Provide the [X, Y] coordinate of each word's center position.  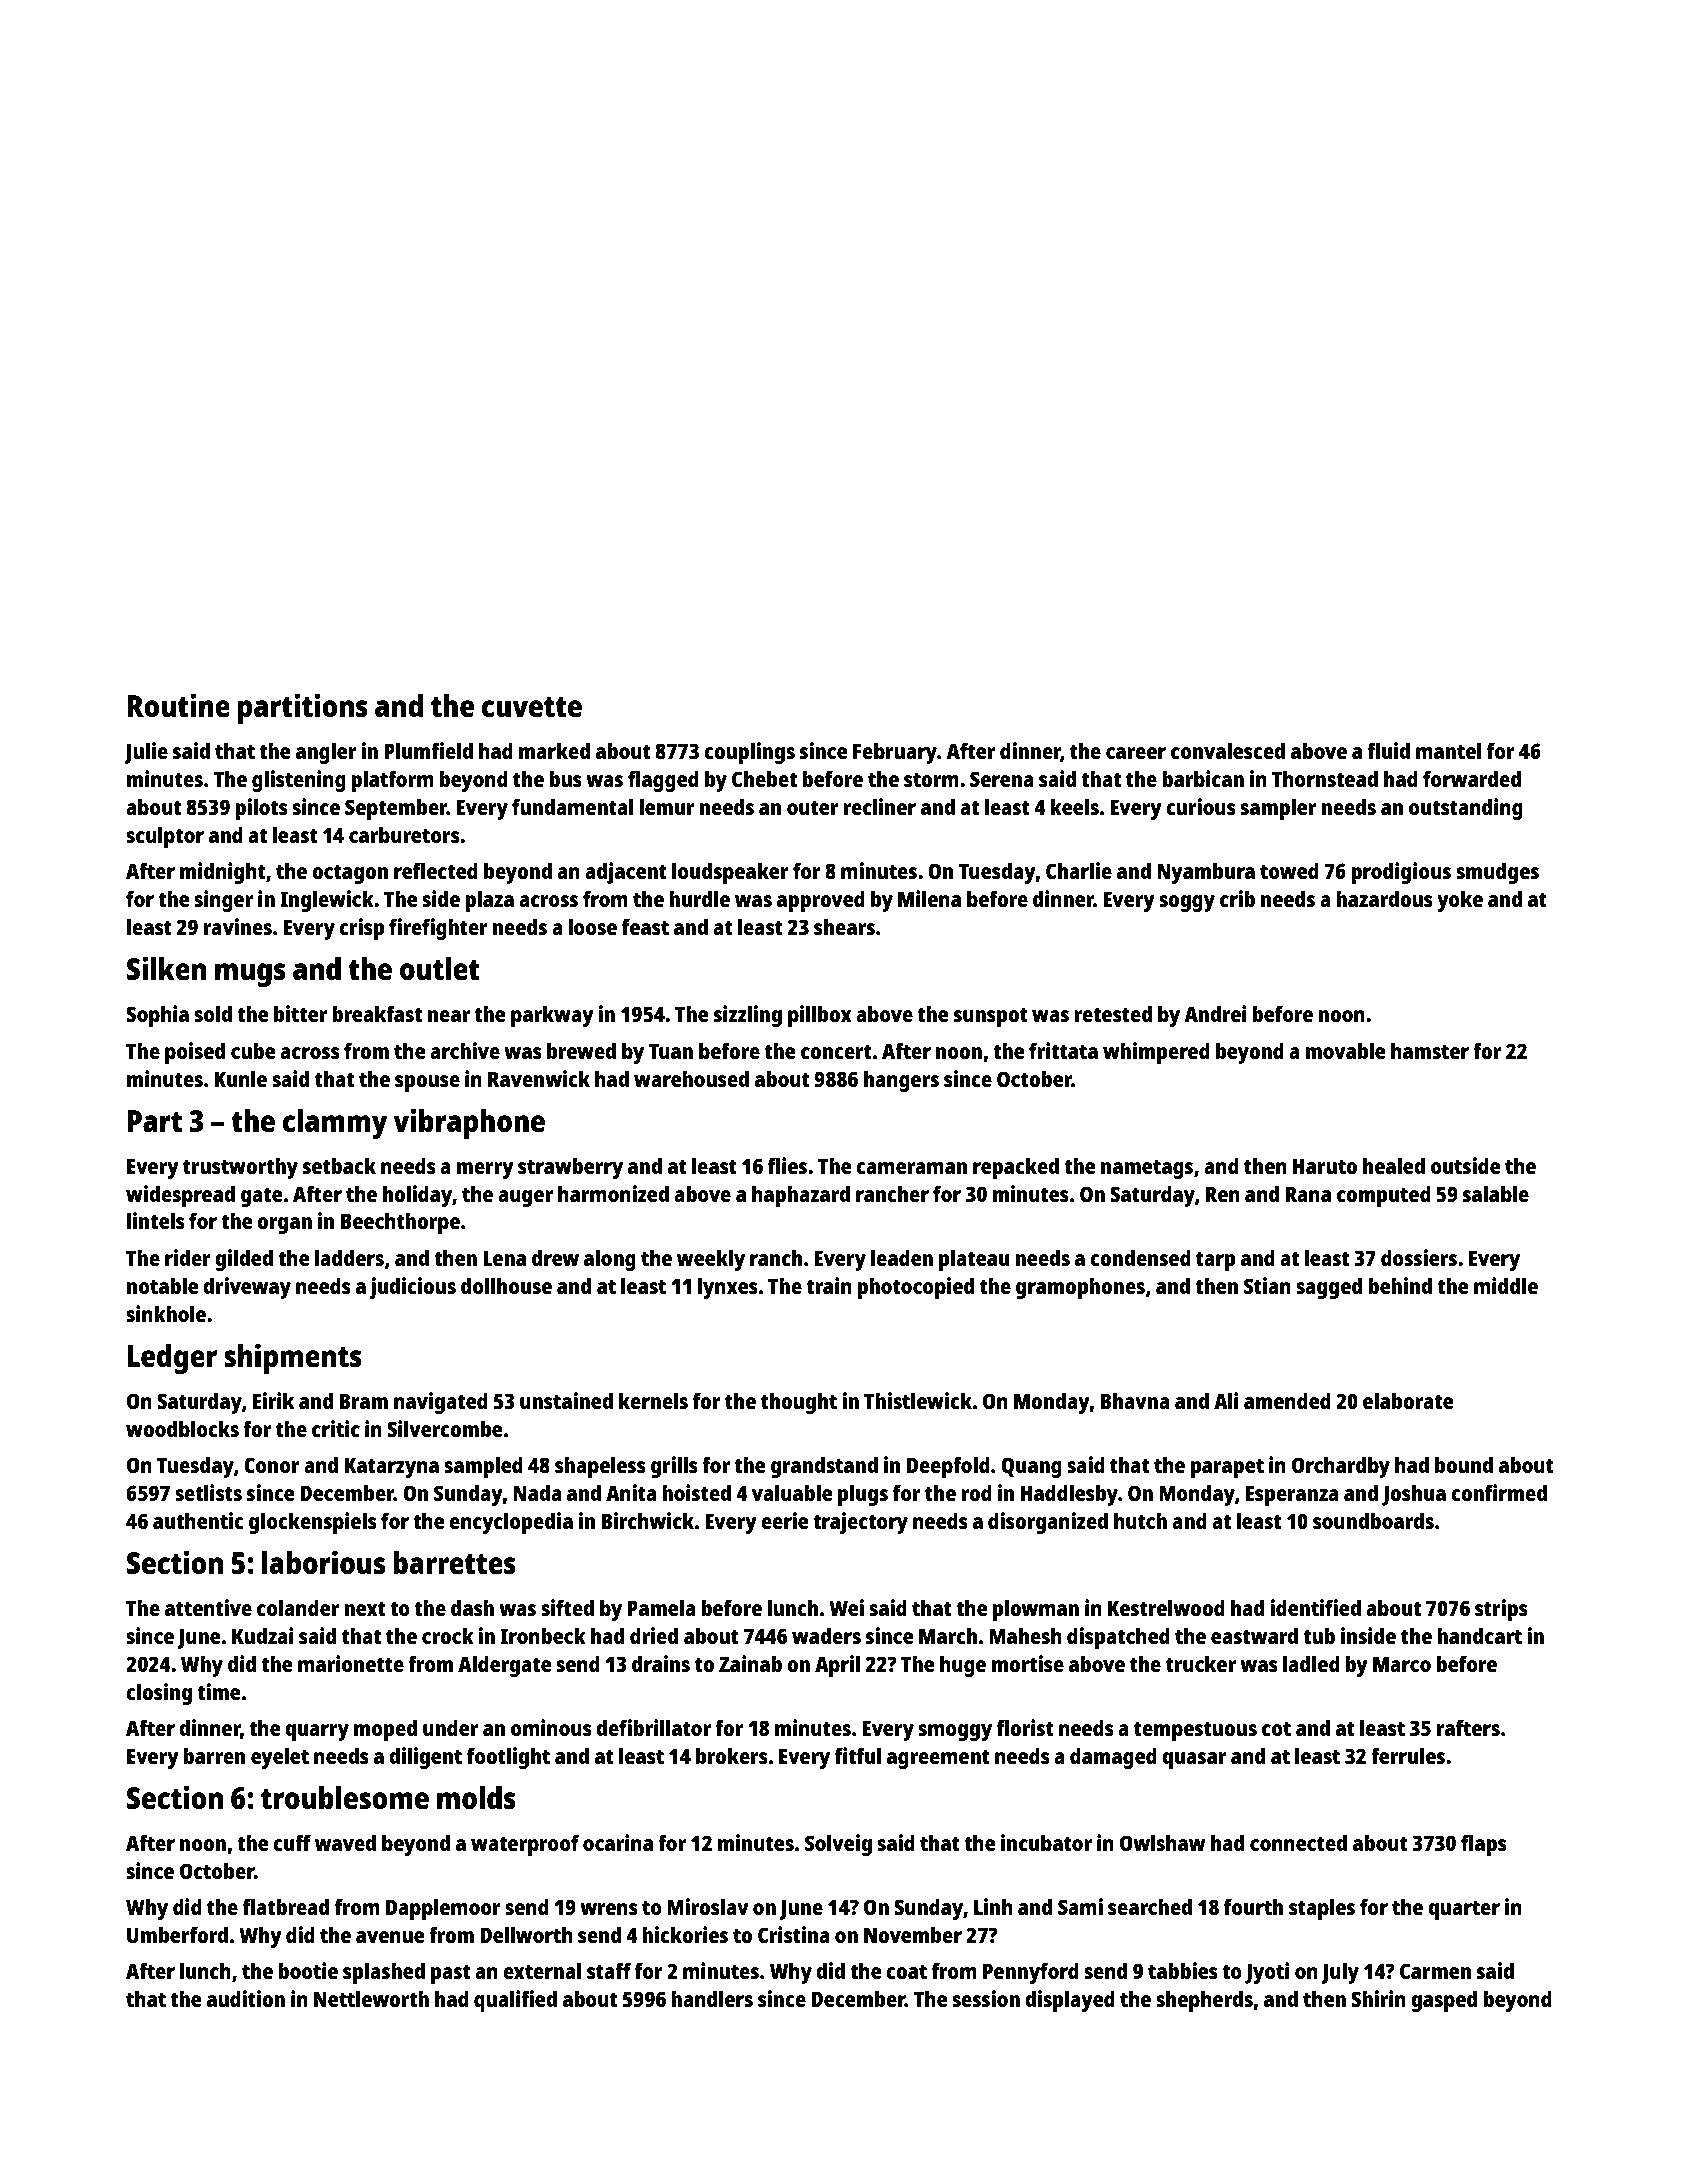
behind [1400, 1285]
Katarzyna [392, 1467]
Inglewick [327, 901]
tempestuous [1195, 1731]
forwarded [1472, 778]
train [829, 1285]
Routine [179, 705]
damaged [1113, 1758]
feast [645, 926]
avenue [390, 1937]
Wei [846, 1607]
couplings [749, 753]
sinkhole [166, 1313]
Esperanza [1292, 1495]
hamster [1430, 1051]
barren [214, 1755]
